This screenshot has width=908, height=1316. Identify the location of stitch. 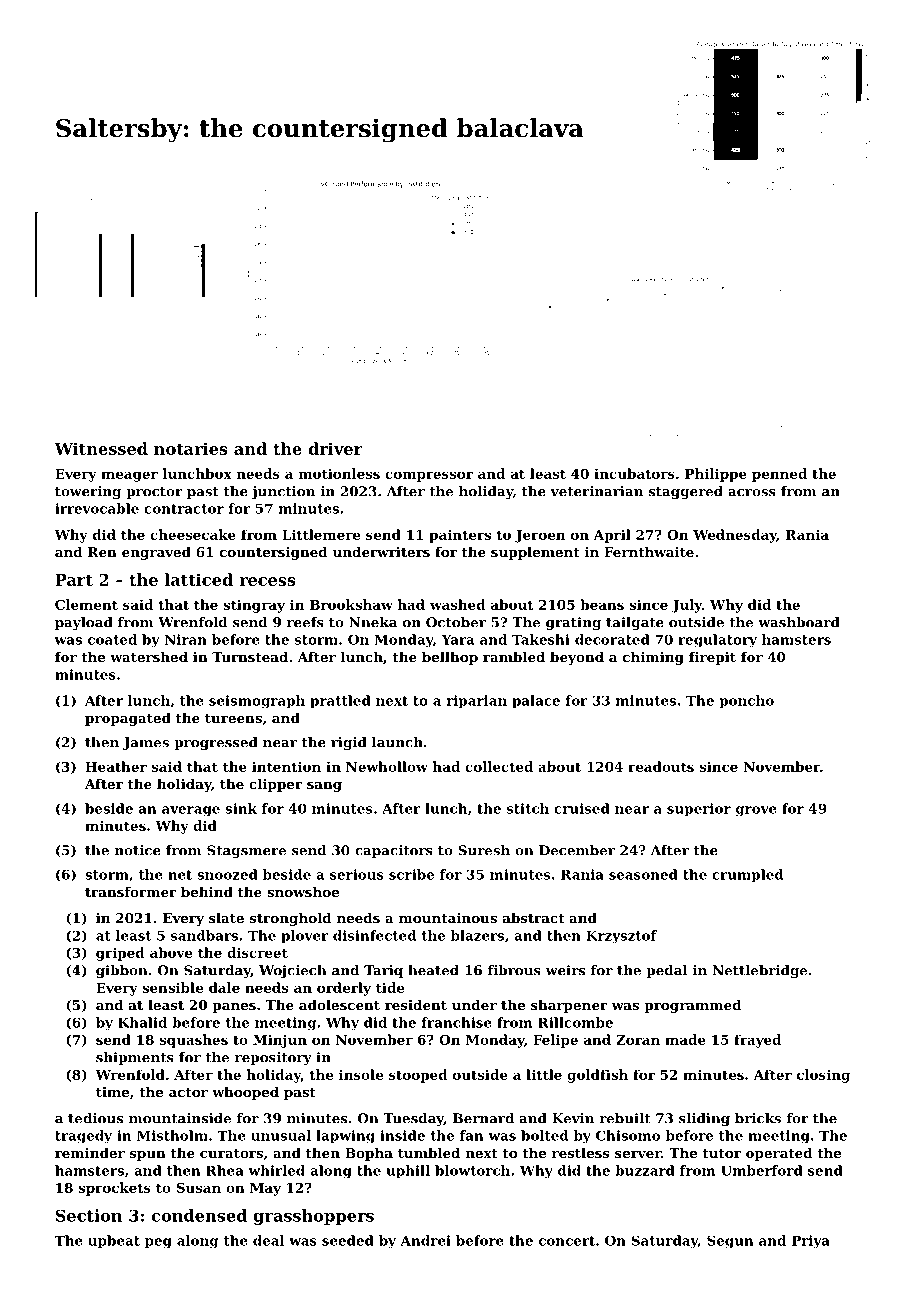
(528, 808).
